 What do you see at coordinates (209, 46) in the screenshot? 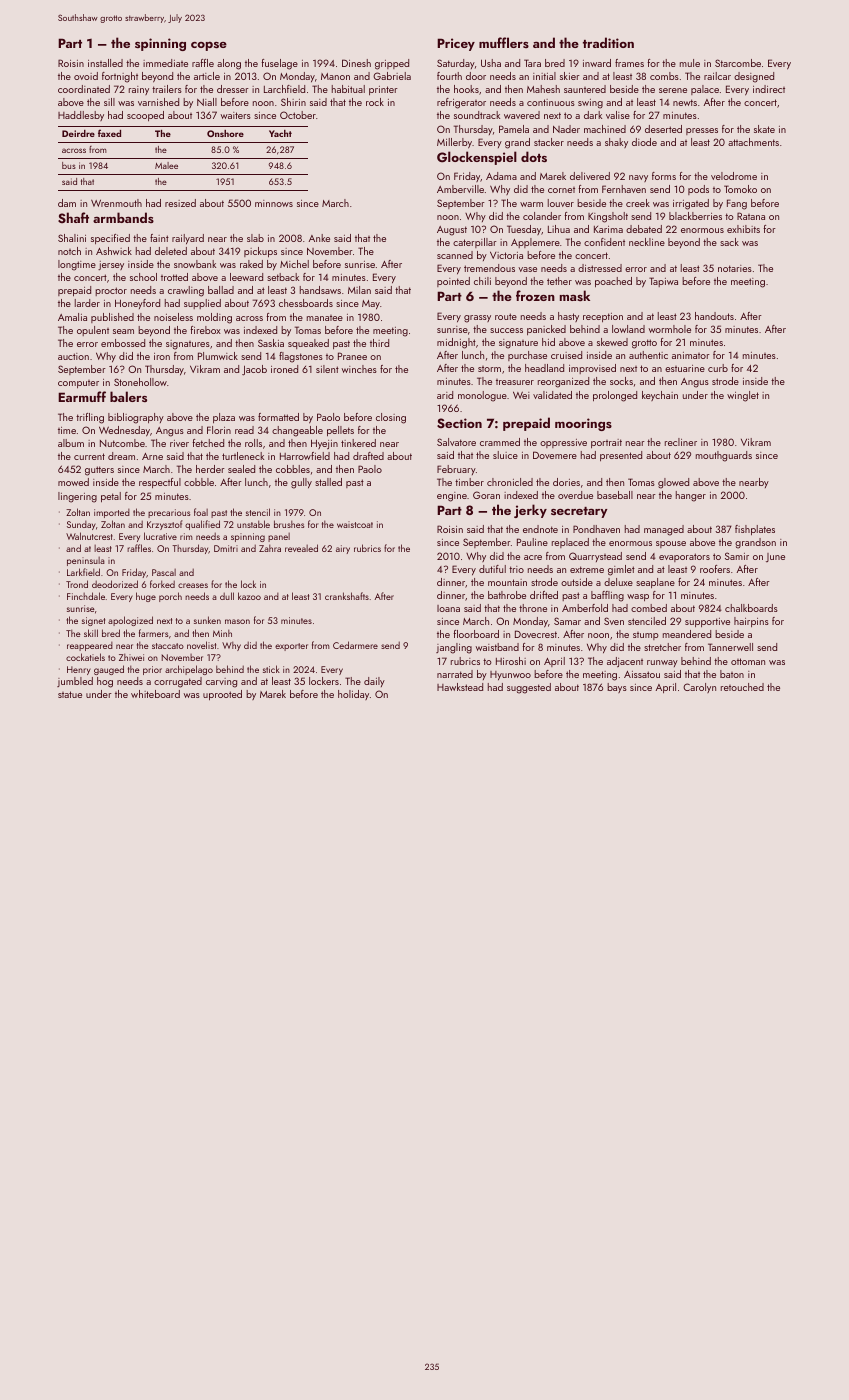
I see `copse` at bounding box center [209, 46].
